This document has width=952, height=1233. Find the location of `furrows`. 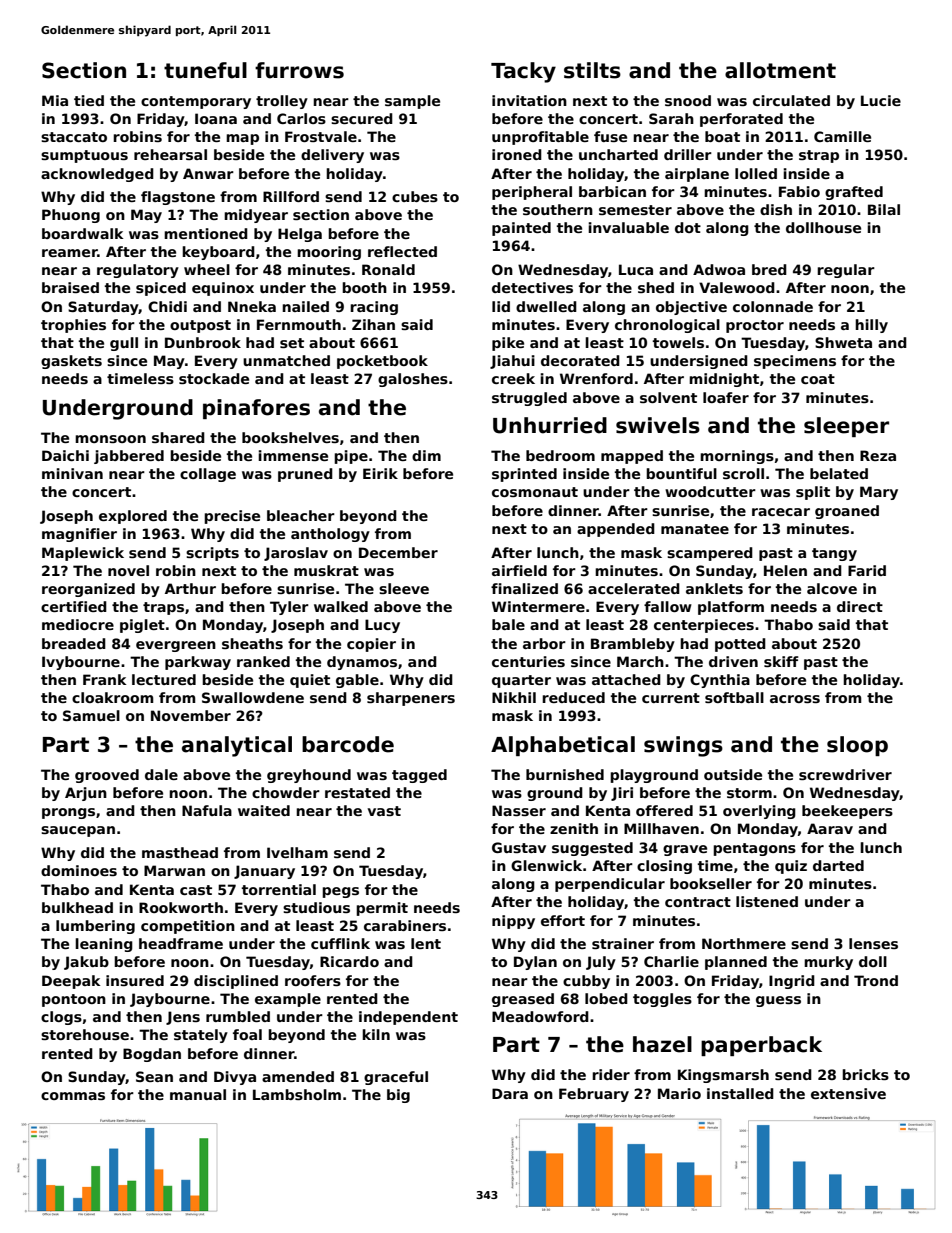

furrows is located at coordinates (299, 70).
